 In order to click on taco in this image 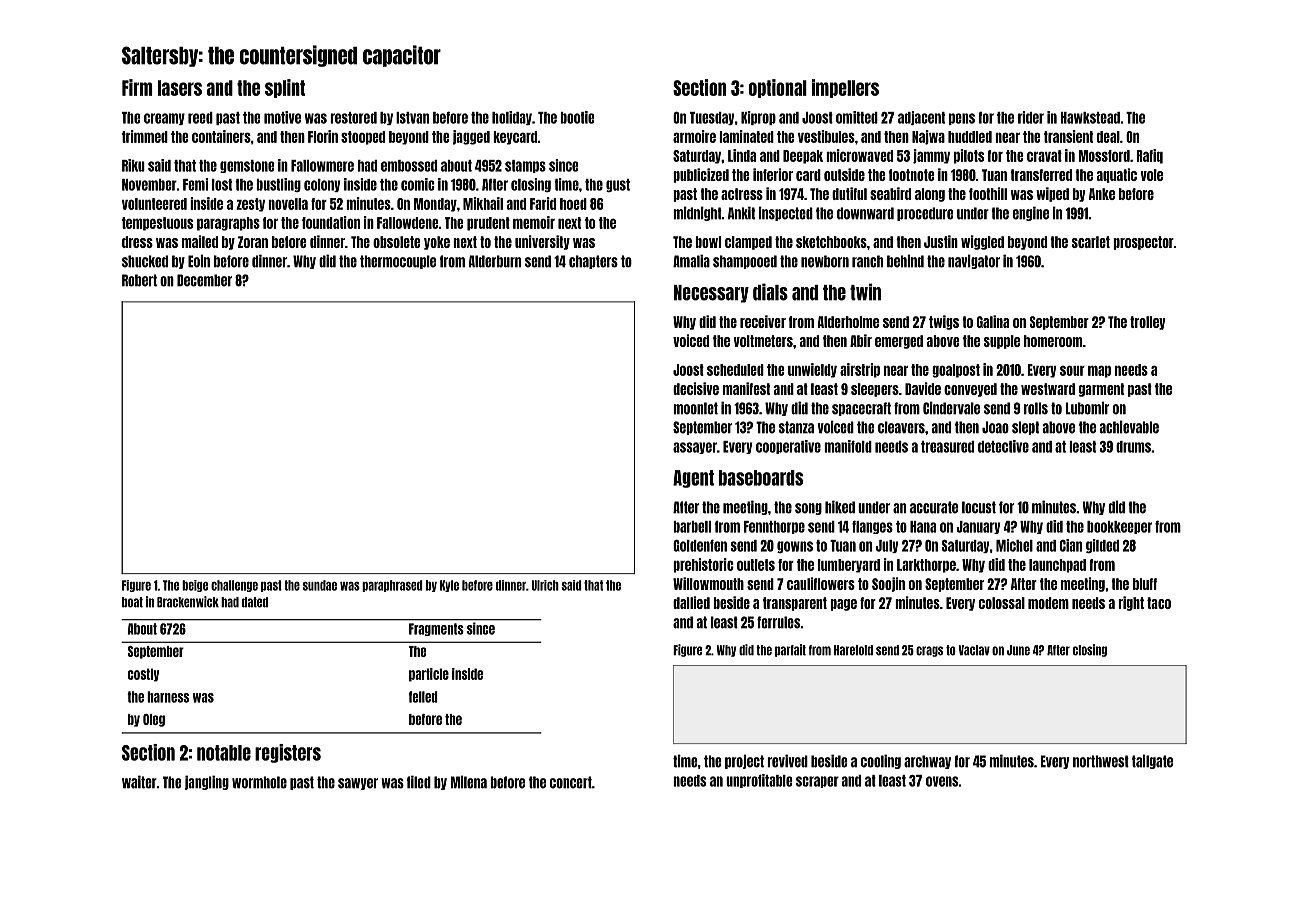, I will do `click(1159, 603)`.
